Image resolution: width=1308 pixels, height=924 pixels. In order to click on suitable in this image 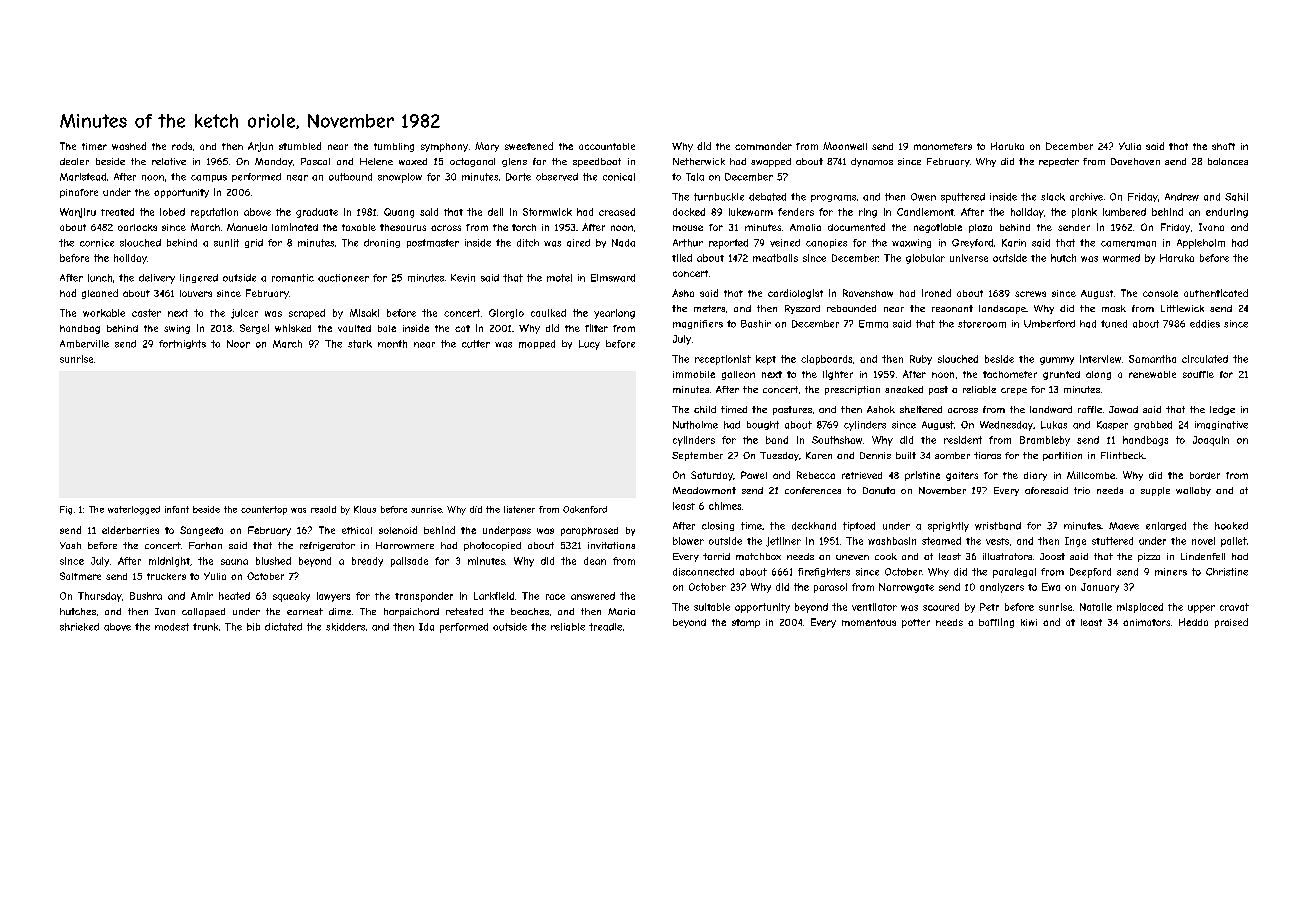, I will do `click(712, 607)`.
